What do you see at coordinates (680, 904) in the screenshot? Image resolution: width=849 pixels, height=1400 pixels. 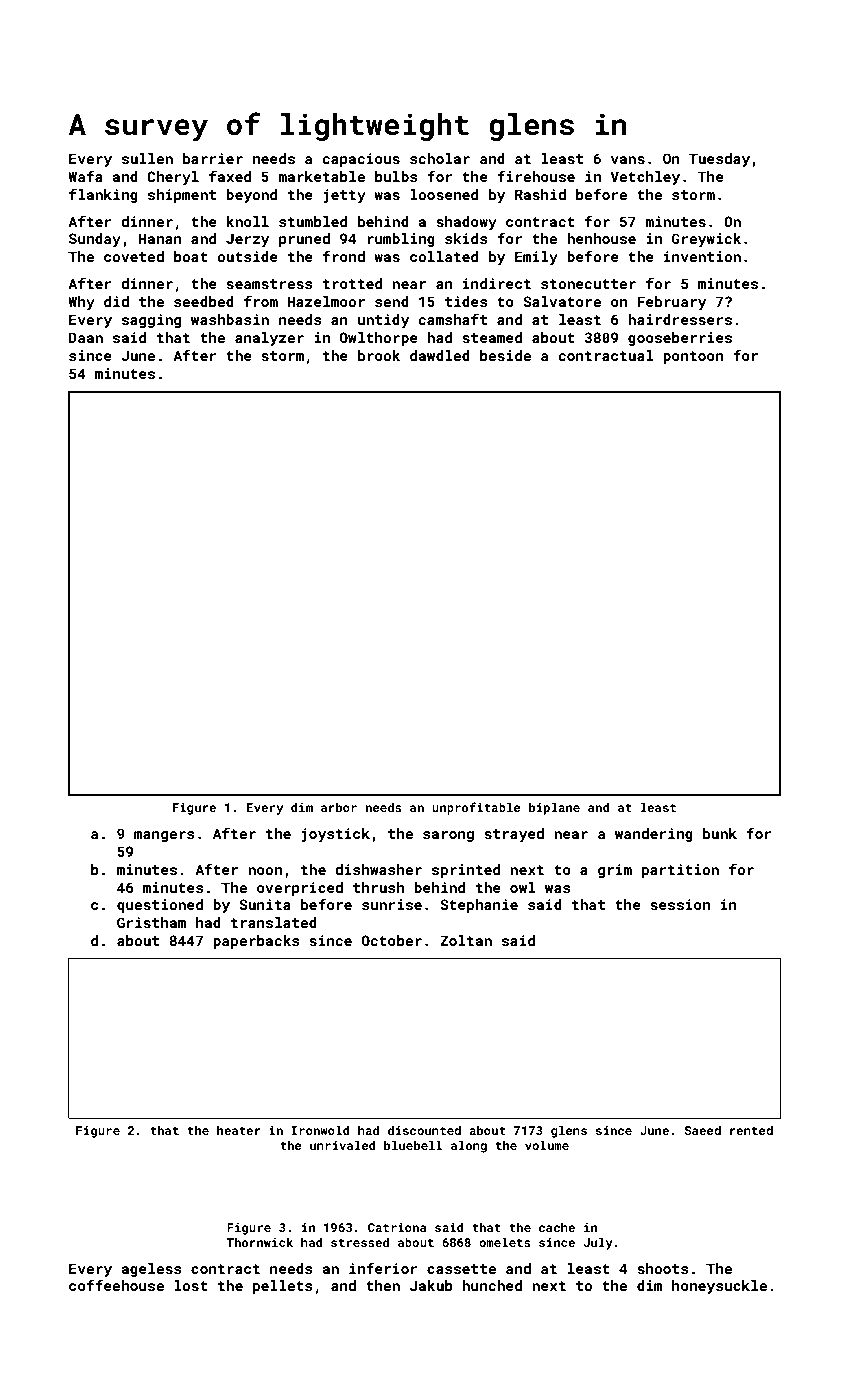 I see `session` at bounding box center [680, 904].
